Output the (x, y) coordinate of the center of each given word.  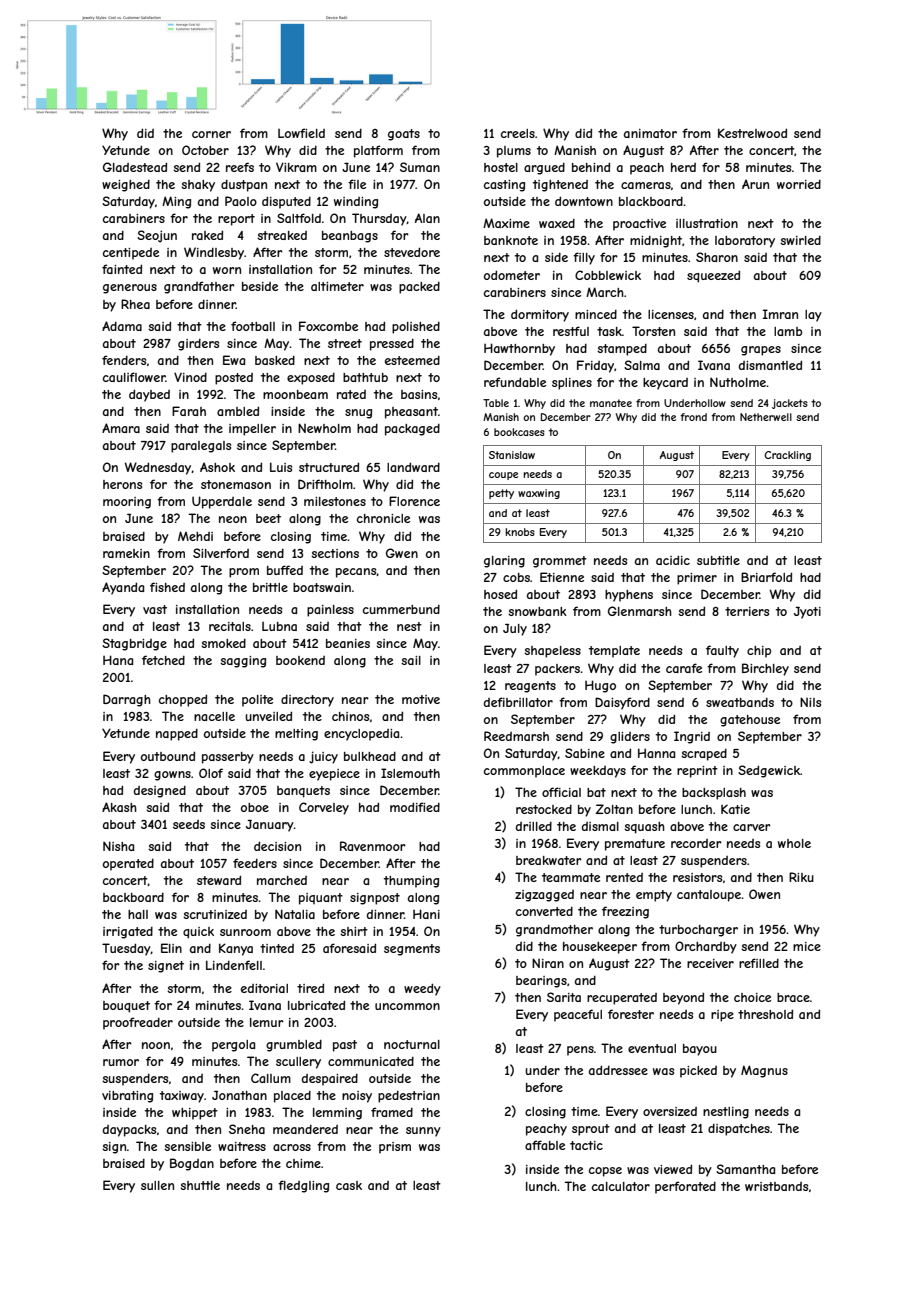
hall (138, 914)
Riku (801, 877)
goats (404, 135)
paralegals (201, 447)
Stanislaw (512, 455)
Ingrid (692, 737)
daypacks (129, 1131)
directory (307, 701)
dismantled (770, 365)
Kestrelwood (752, 133)
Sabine (585, 753)
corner (211, 134)
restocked (544, 809)
